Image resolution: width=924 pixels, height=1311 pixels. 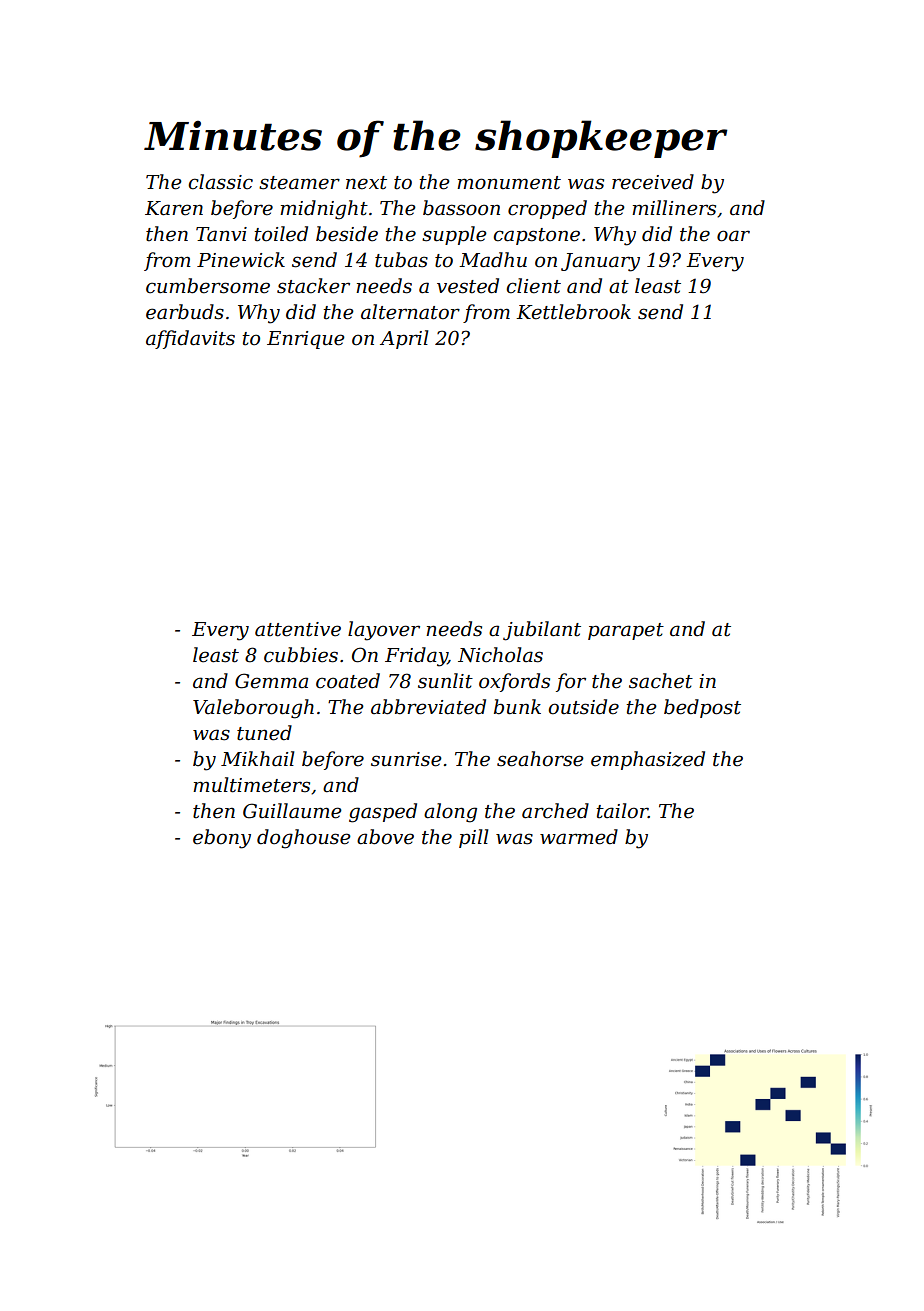 What do you see at coordinates (626, 631) in the screenshot?
I see `parapet` at bounding box center [626, 631].
